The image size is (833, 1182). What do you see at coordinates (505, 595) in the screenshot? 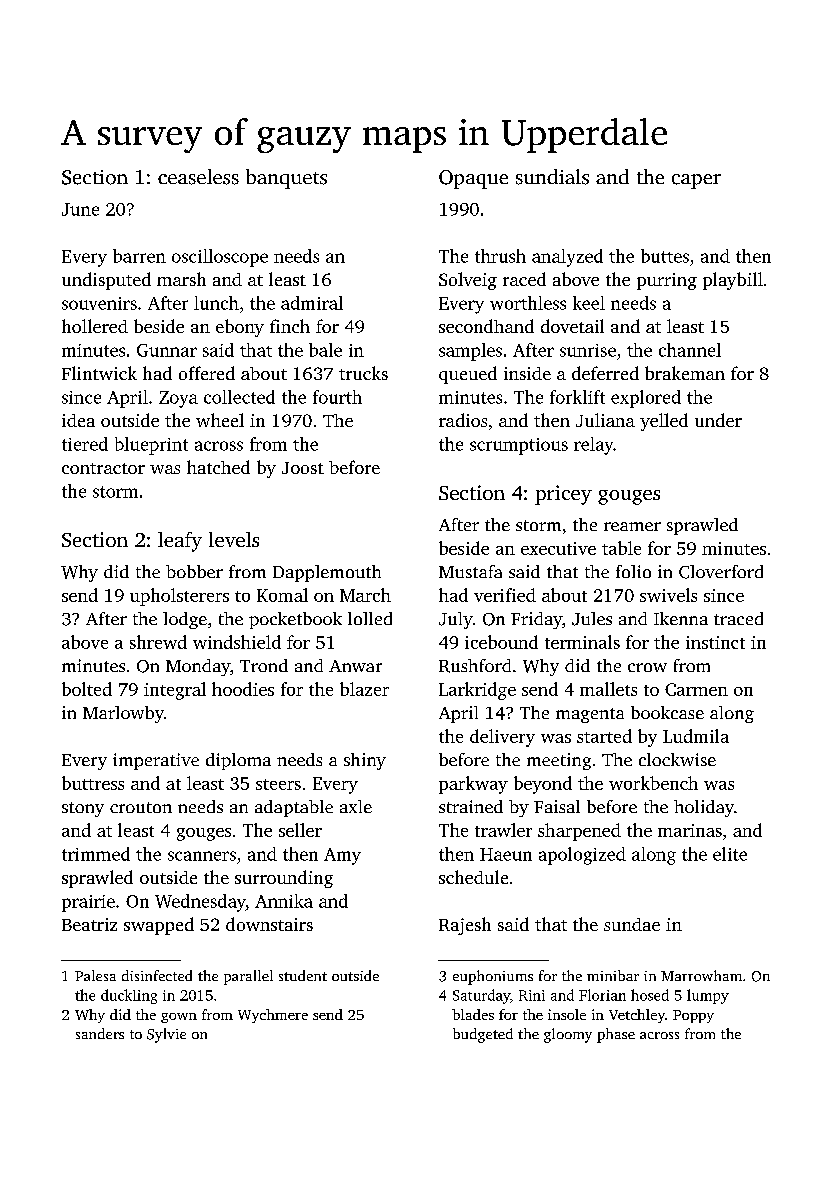
I see `verified` at bounding box center [505, 595].
